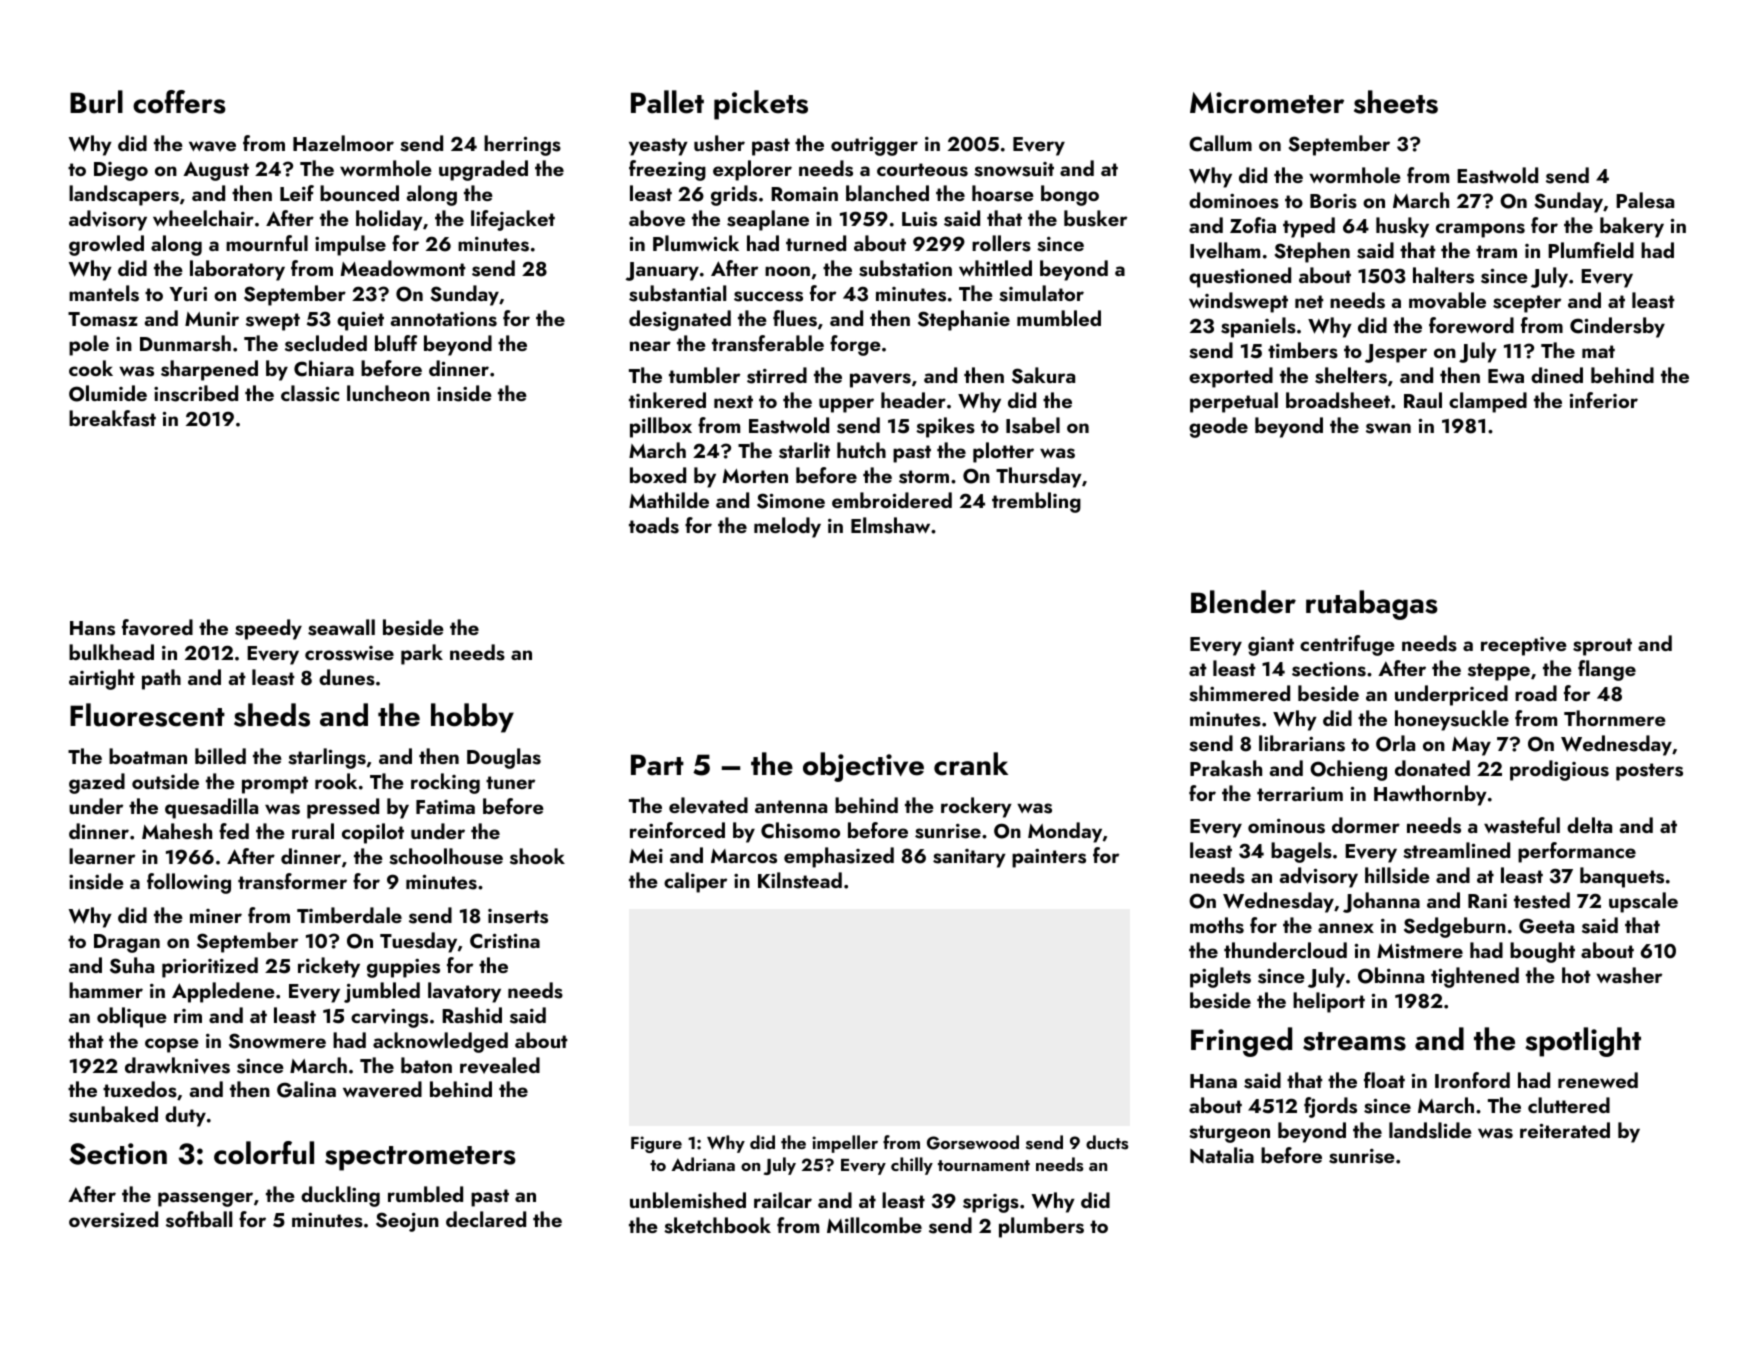 This document has height=1359, width=1759. What do you see at coordinates (1267, 103) in the document?
I see `Micrometer` at bounding box center [1267, 103].
